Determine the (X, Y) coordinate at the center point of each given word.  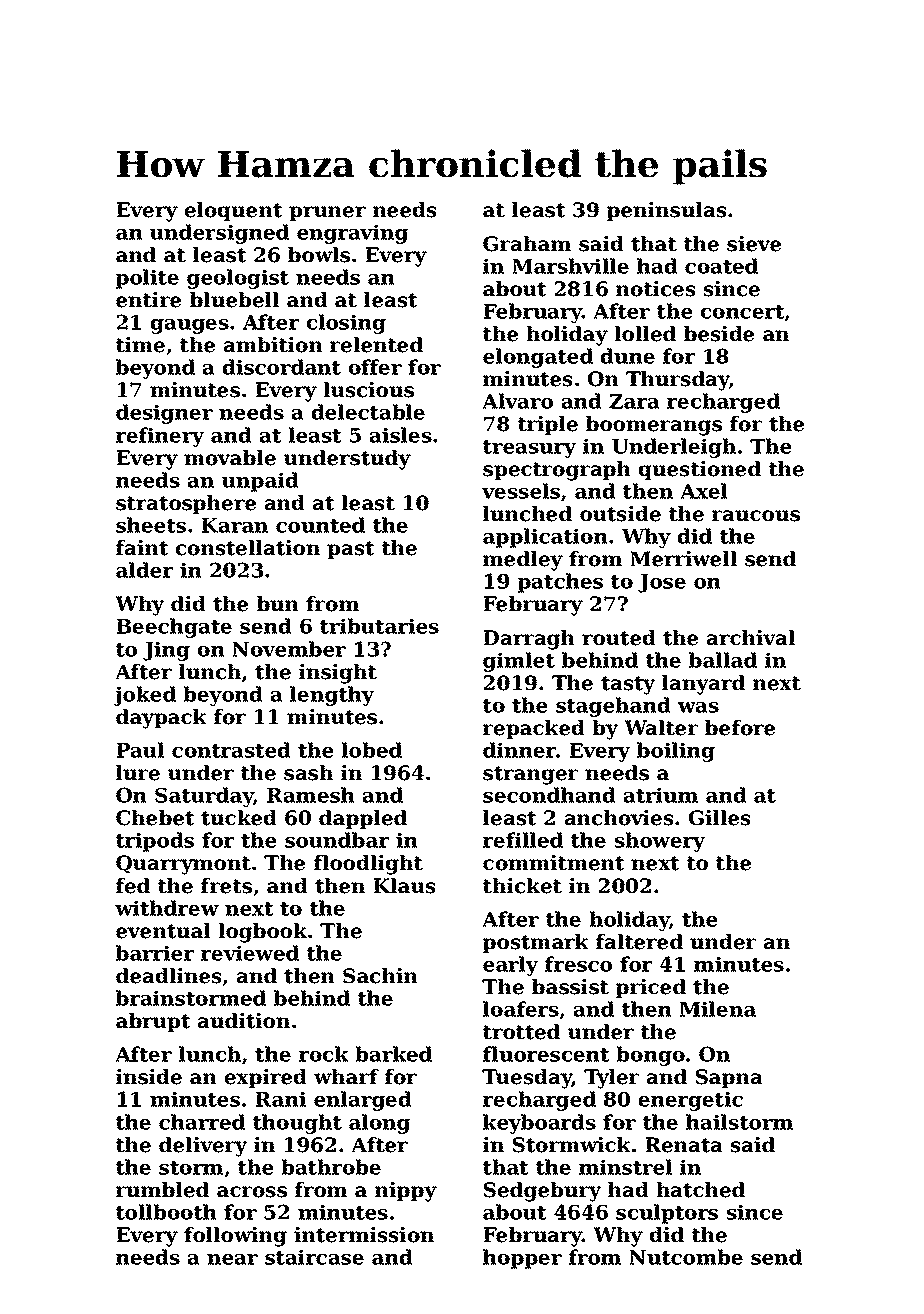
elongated (538, 358)
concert (742, 312)
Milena (718, 1009)
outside (620, 514)
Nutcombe (686, 1257)
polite (147, 279)
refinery (160, 437)
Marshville (570, 266)
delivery (203, 1147)
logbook (262, 933)
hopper (522, 1259)
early (510, 966)
